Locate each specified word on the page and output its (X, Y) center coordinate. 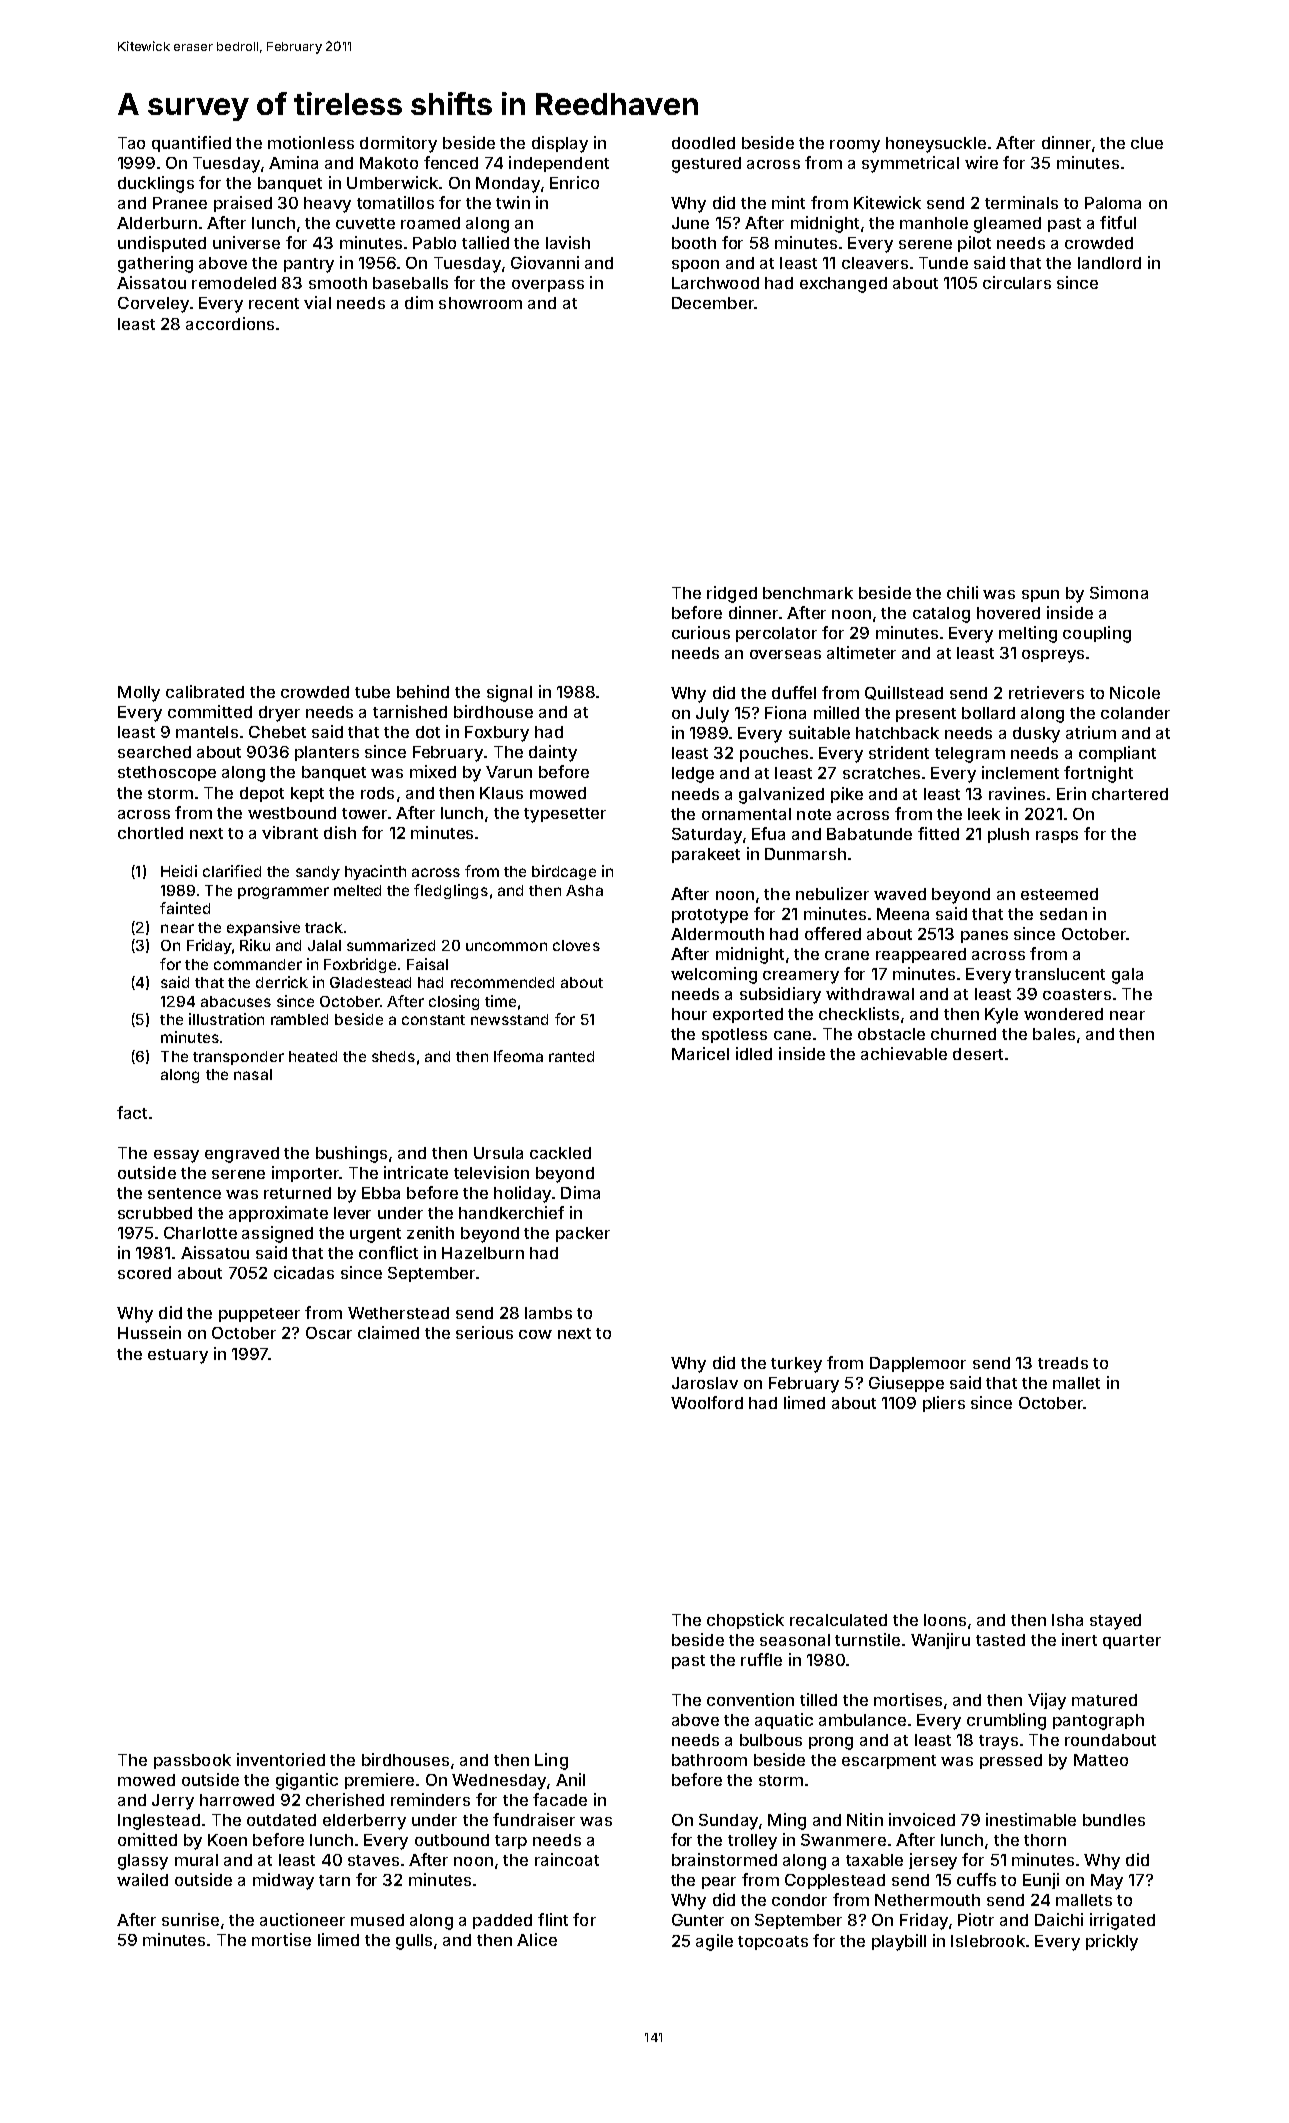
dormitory (398, 144)
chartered (1130, 794)
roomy (855, 146)
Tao (131, 143)
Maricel (700, 1053)
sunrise (190, 1919)
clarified (232, 871)
